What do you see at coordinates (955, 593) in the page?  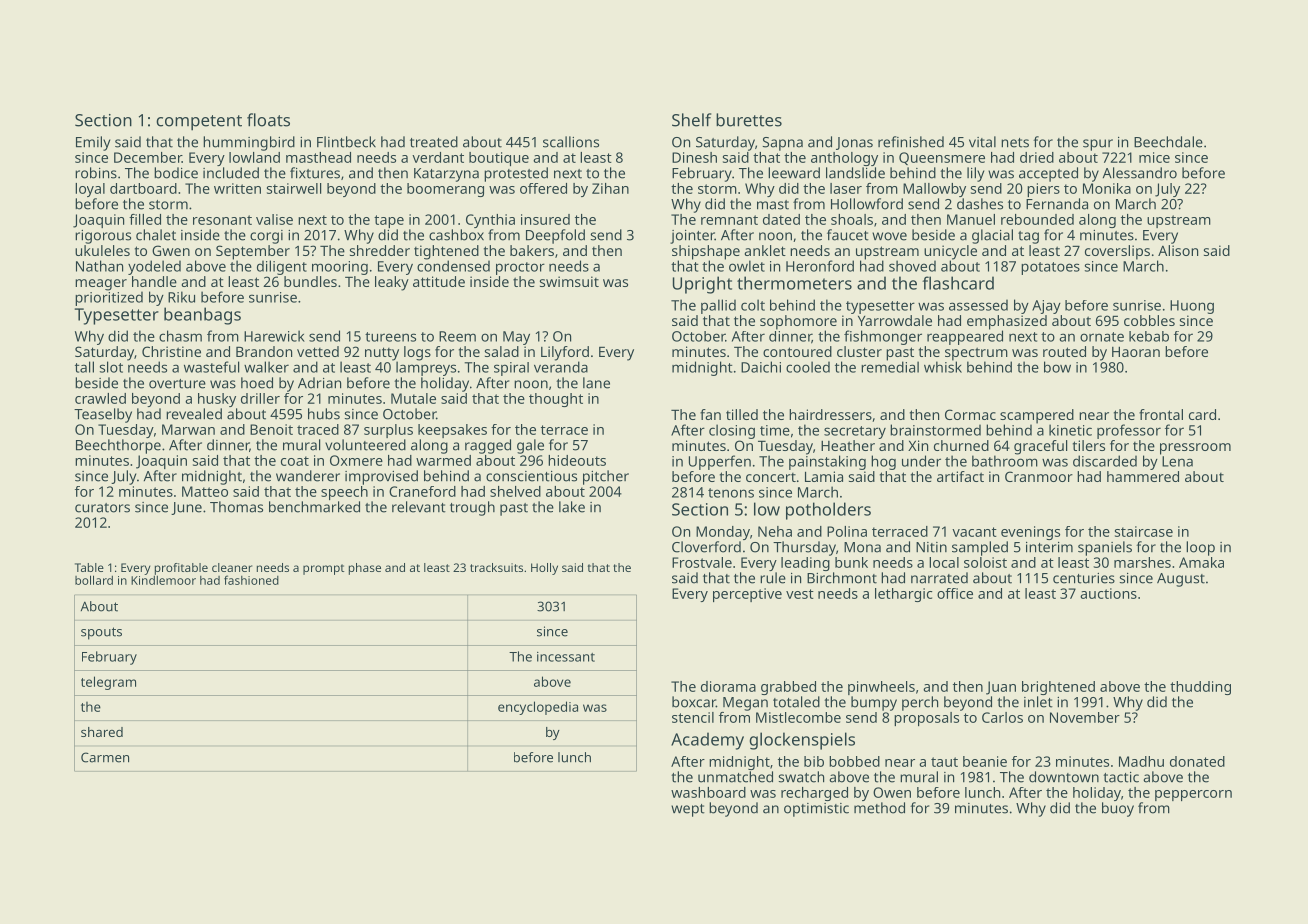 I see `office` at bounding box center [955, 593].
